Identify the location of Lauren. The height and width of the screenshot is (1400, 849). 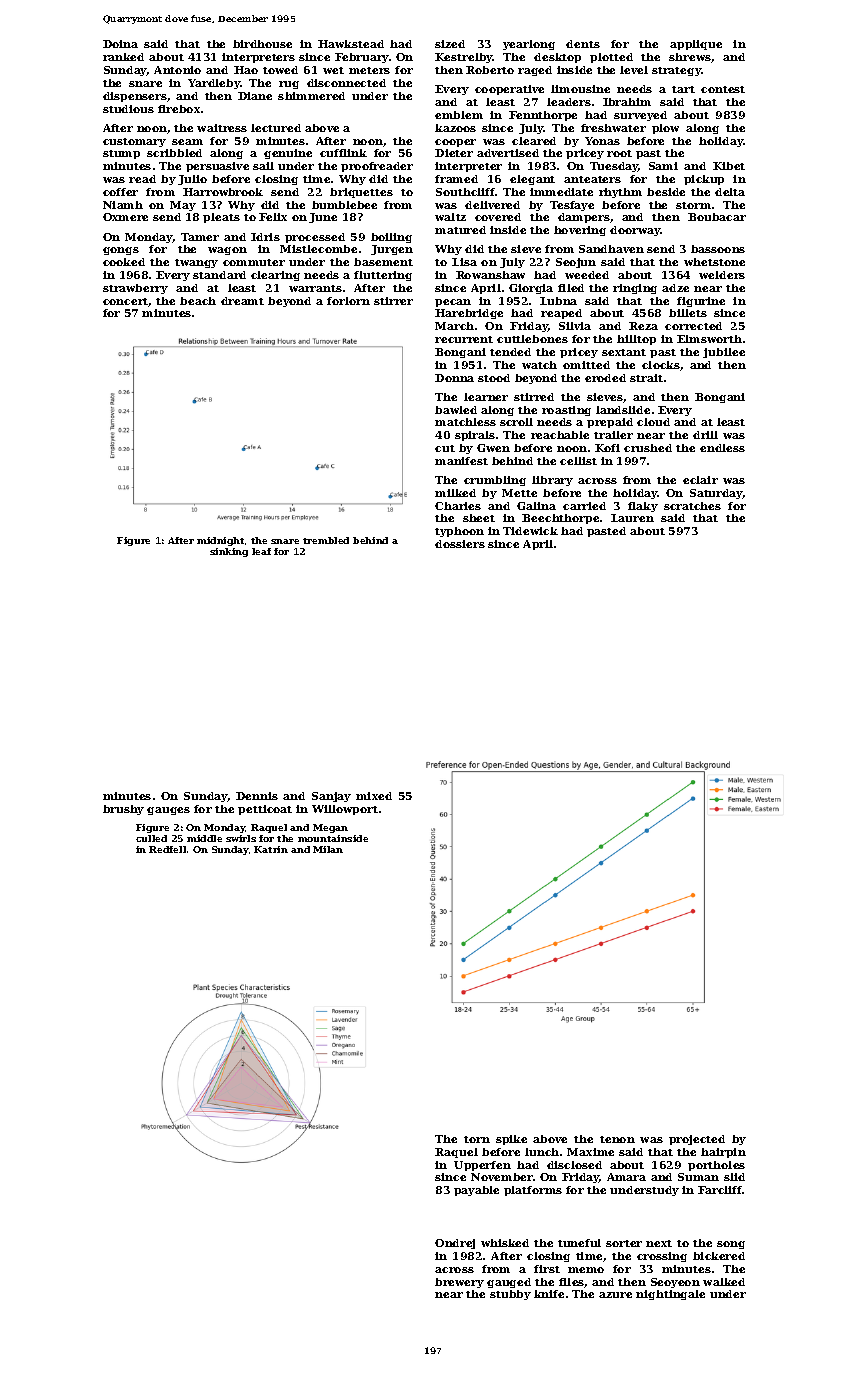
(632, 518).
